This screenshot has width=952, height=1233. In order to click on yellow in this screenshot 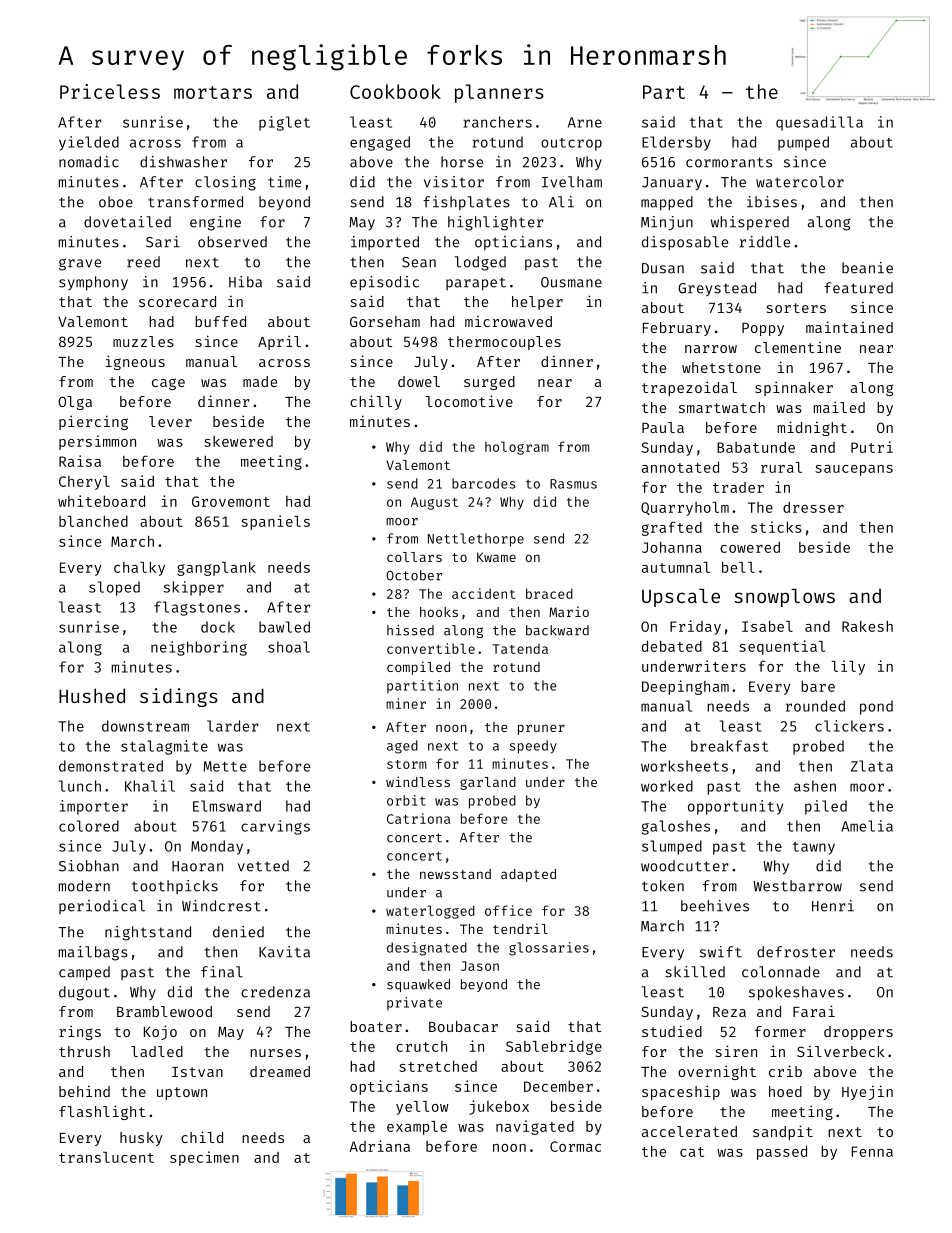, I will do `click(422, 1108)`.
